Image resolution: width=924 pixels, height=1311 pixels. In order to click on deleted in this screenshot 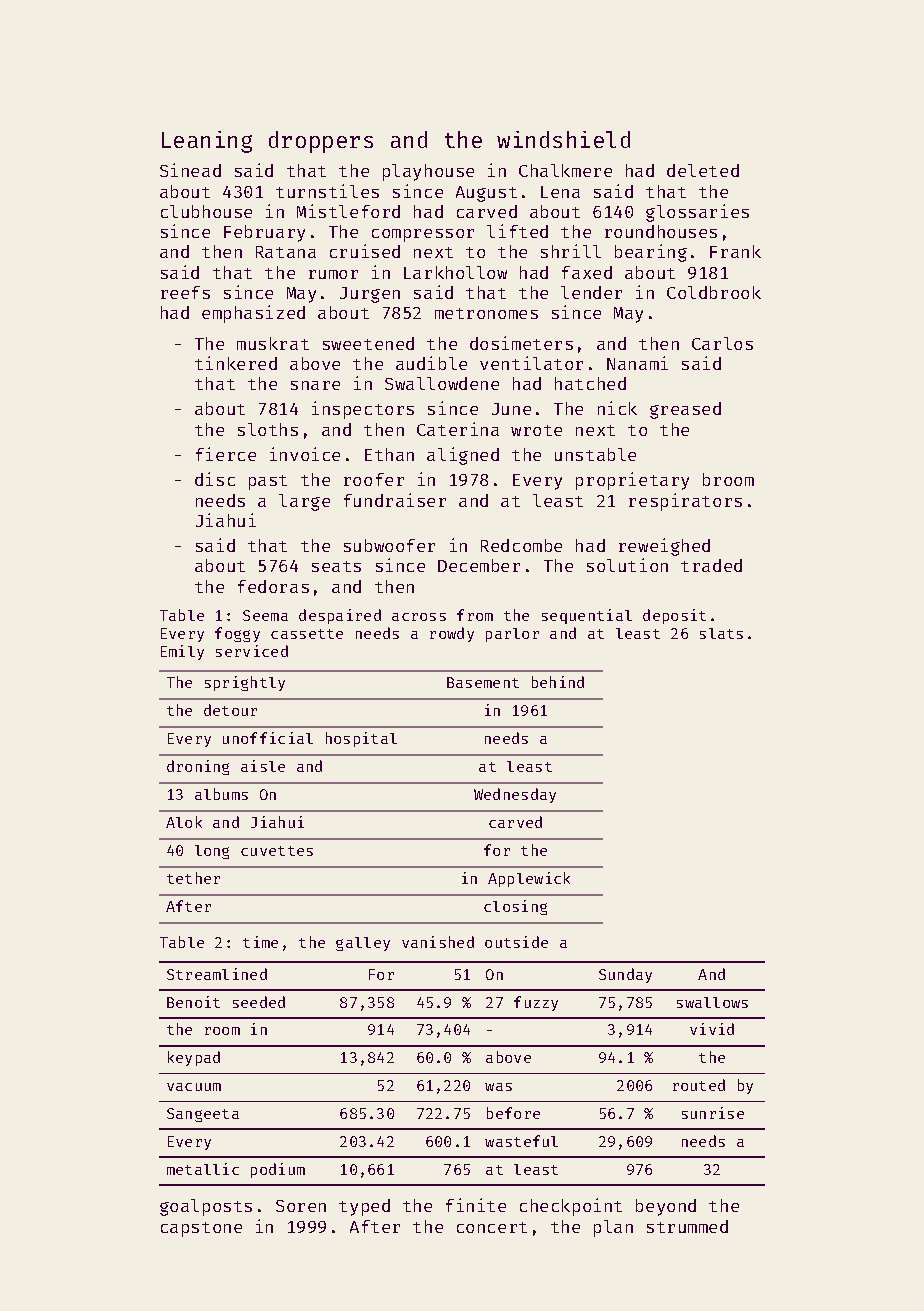, I will do `click(703, 170)`.
